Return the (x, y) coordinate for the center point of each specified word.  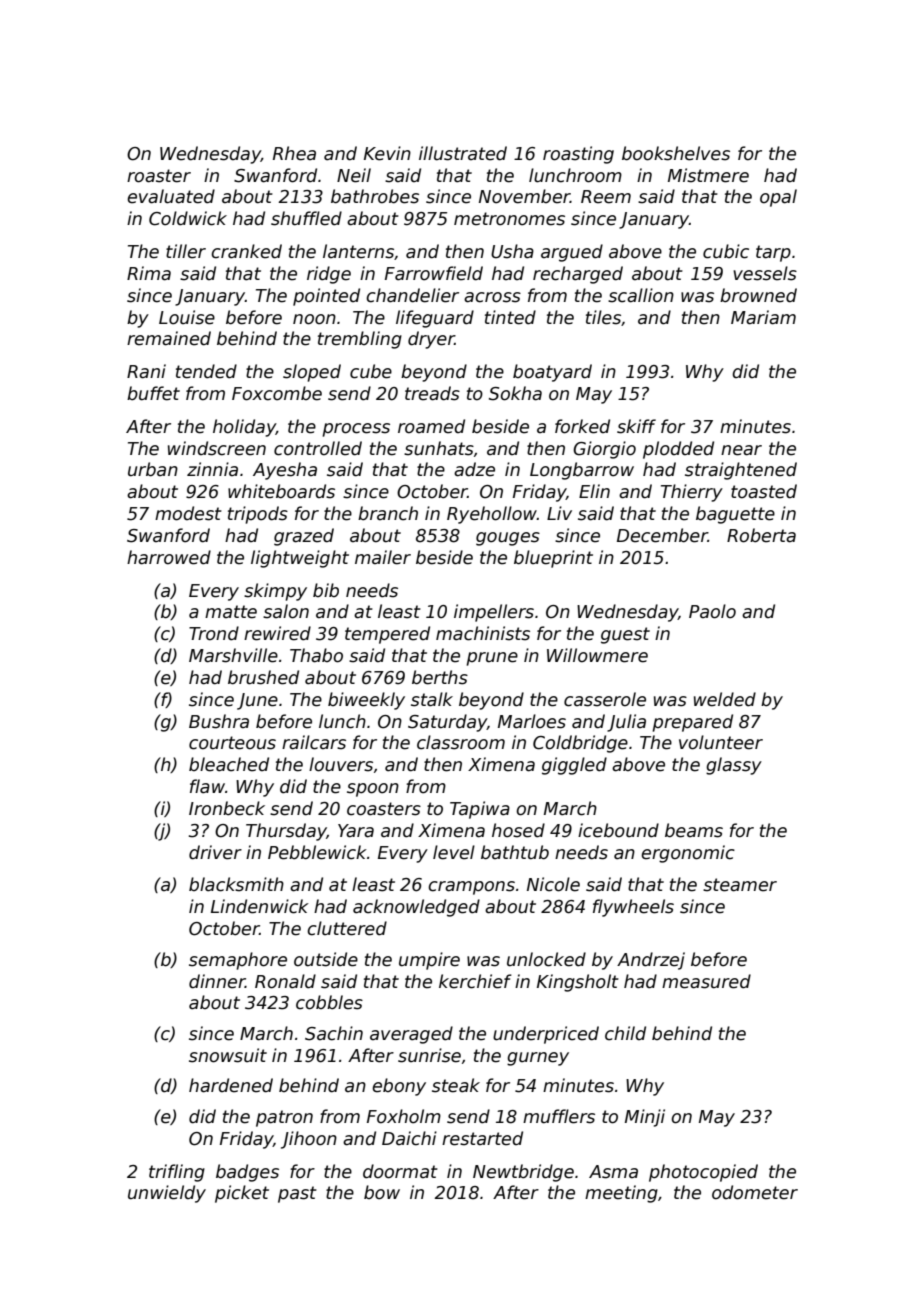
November (524, 196)
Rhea (294, 153)
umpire (429, 961)
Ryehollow (492, 515)
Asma (613, 1172)
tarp (773, 253)
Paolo (712, 611)
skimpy (275, 592)
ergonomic (688, 854)
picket (242, 1194)
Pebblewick (317, 852)
